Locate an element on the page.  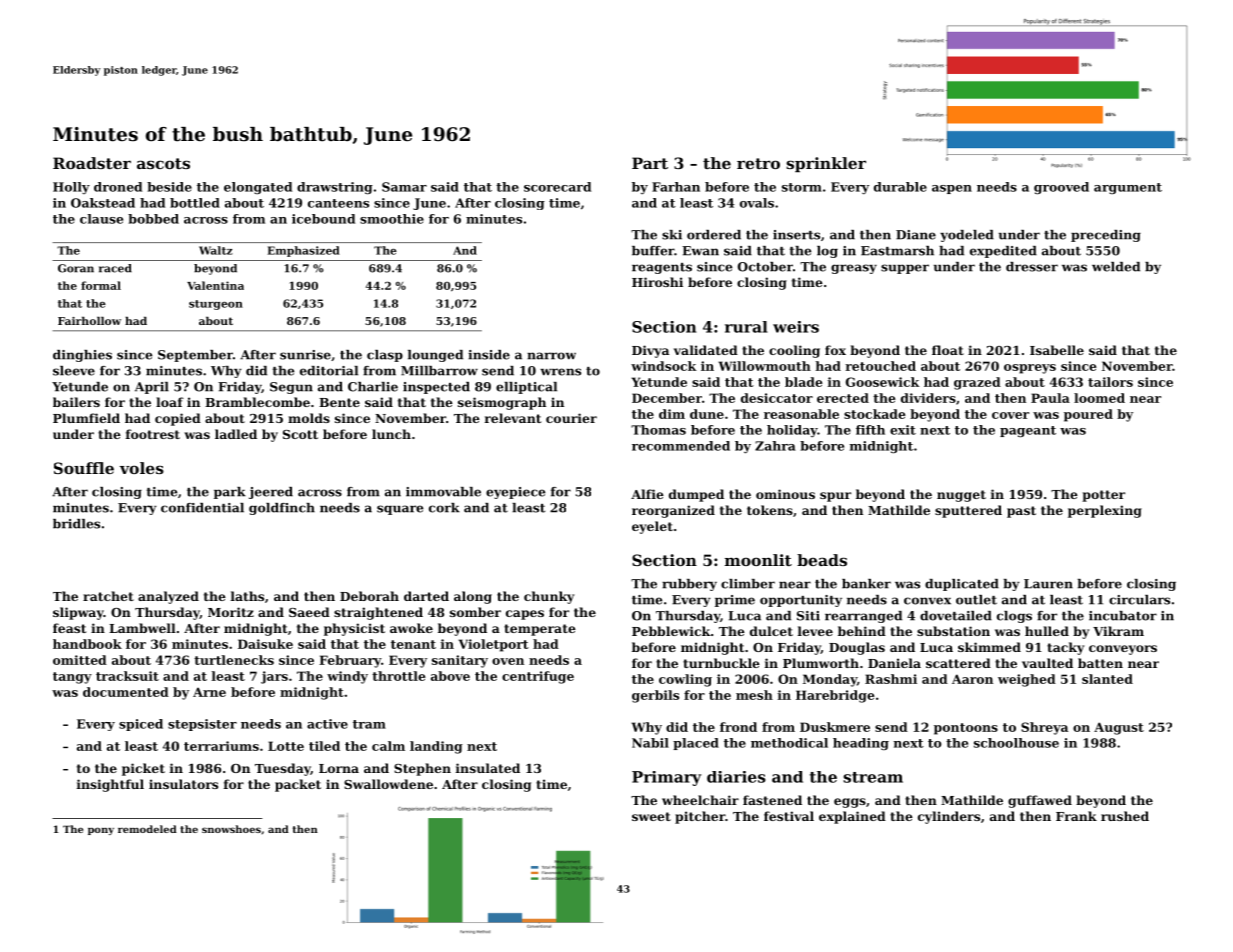
Swallowdene is located at coordinates (388, 784).
